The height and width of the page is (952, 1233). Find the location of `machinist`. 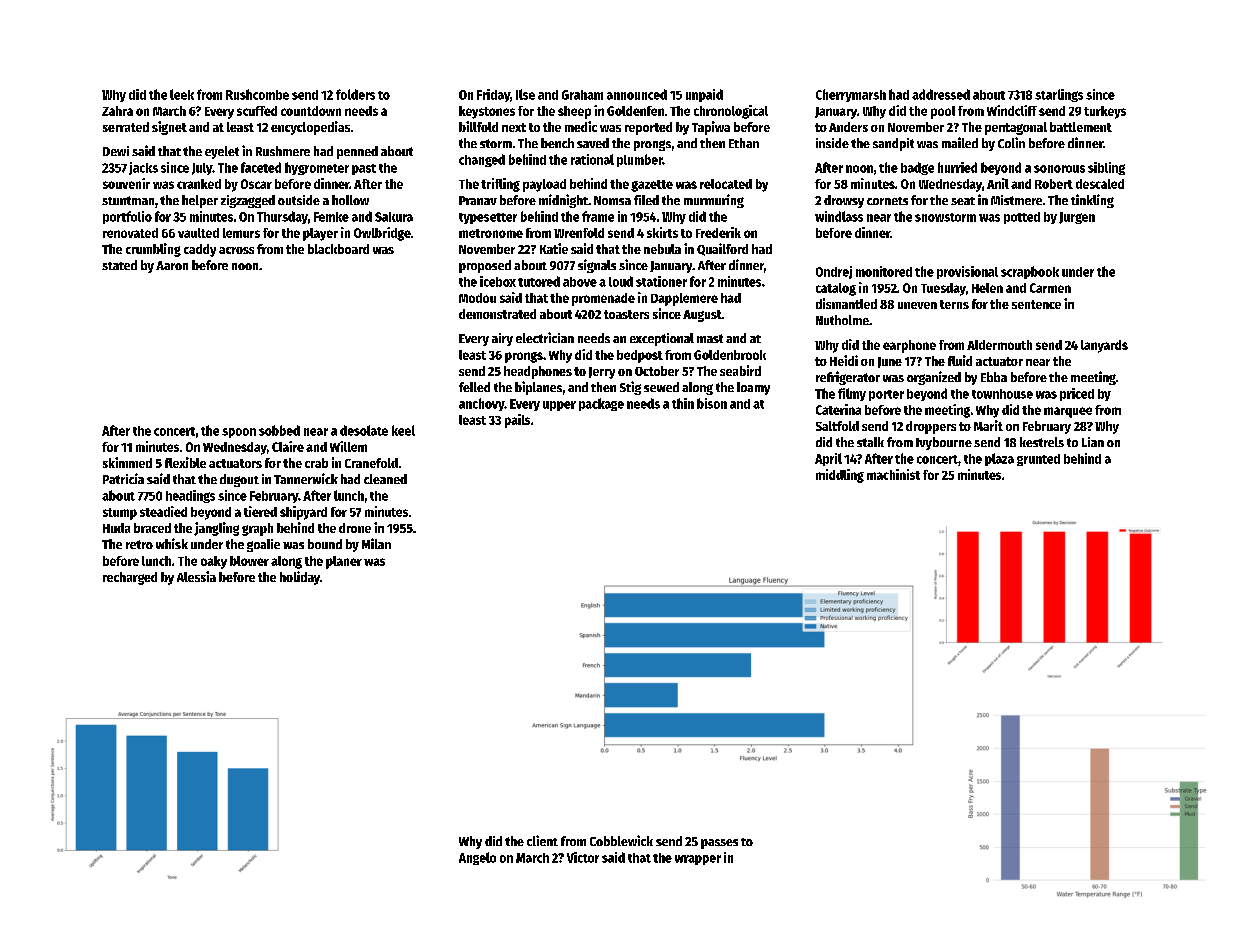

machinist is located at coordinates (893, 474).
